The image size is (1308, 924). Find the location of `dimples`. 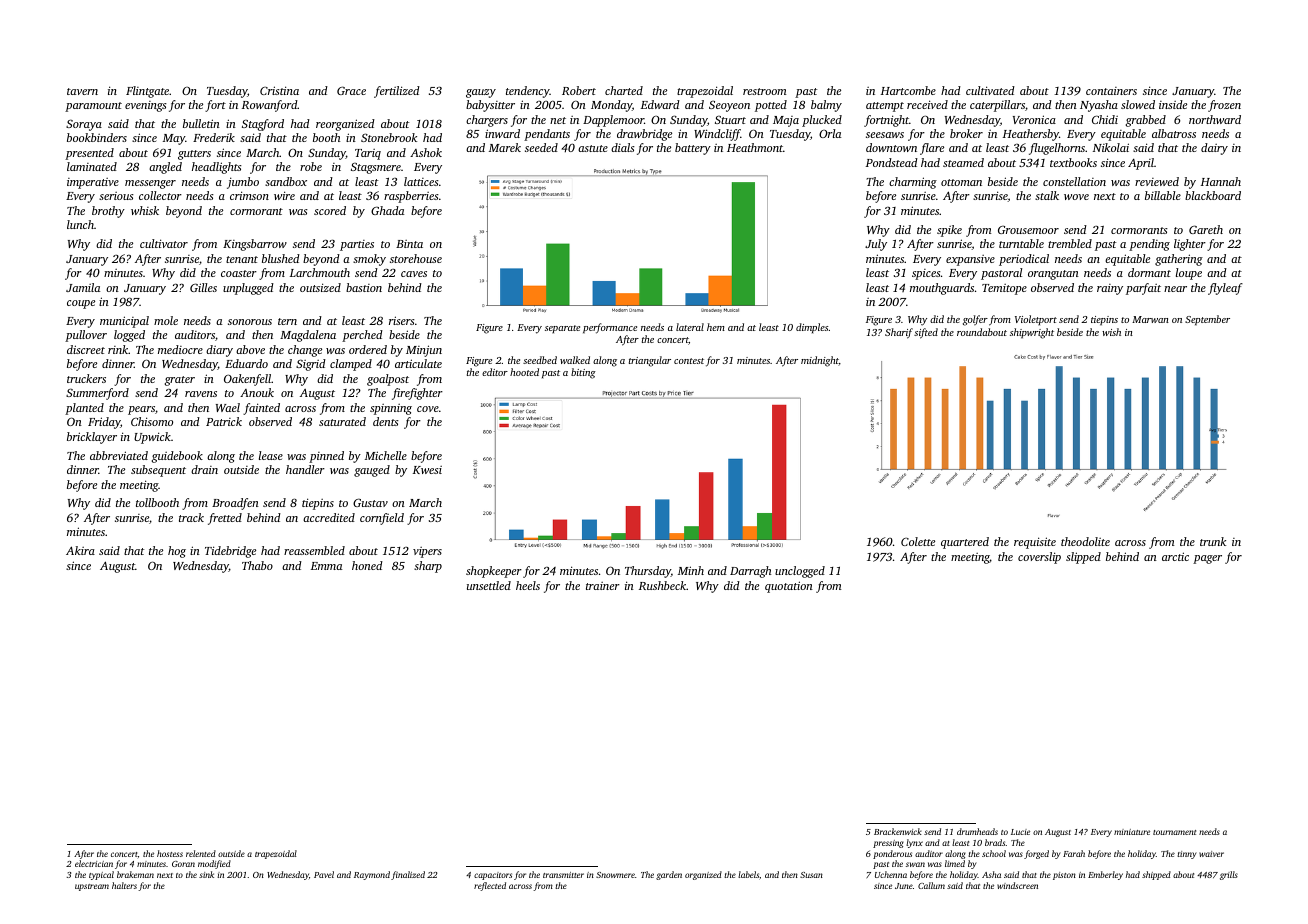

dimples is located at coordinates (812, 328).
